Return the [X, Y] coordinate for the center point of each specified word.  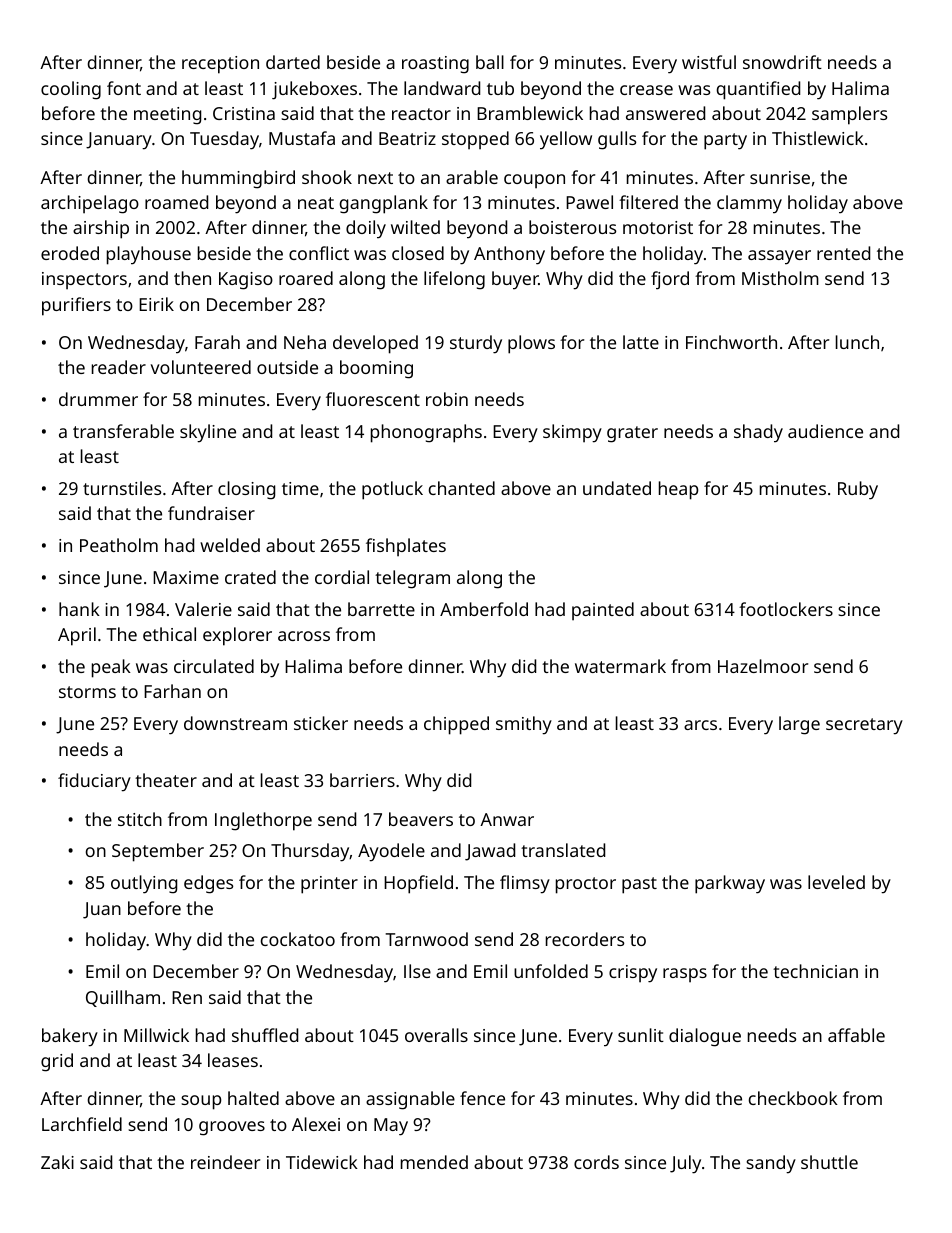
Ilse [417, 971]
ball [490, 62]
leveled [836, 882]
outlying [144, 884]
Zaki [57, 1162]
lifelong [454, 280]
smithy [524, 725]
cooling [71, 90]
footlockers [786, 609]
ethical [169, 634]
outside [287, 367]
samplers [849, 115]
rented [843, 253]
